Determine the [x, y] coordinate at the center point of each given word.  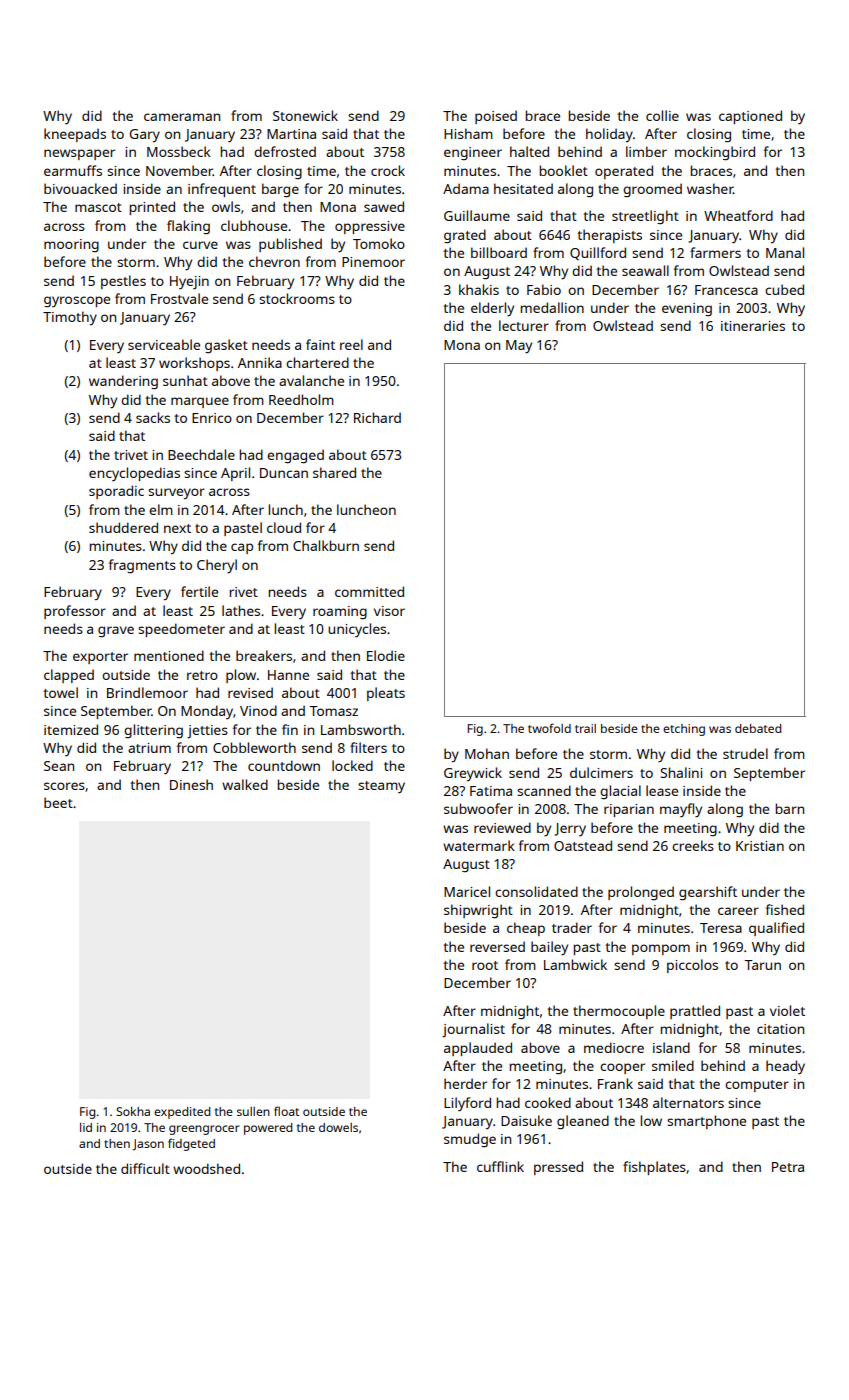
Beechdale [201, 454]
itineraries [753, 326]
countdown [284, 765]
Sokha [133, 1111]
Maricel [467, 891]
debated [758, 728]
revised [250, 692]
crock [388, 170]
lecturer [524, 325]
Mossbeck [179, 151]
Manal [785, 252]
